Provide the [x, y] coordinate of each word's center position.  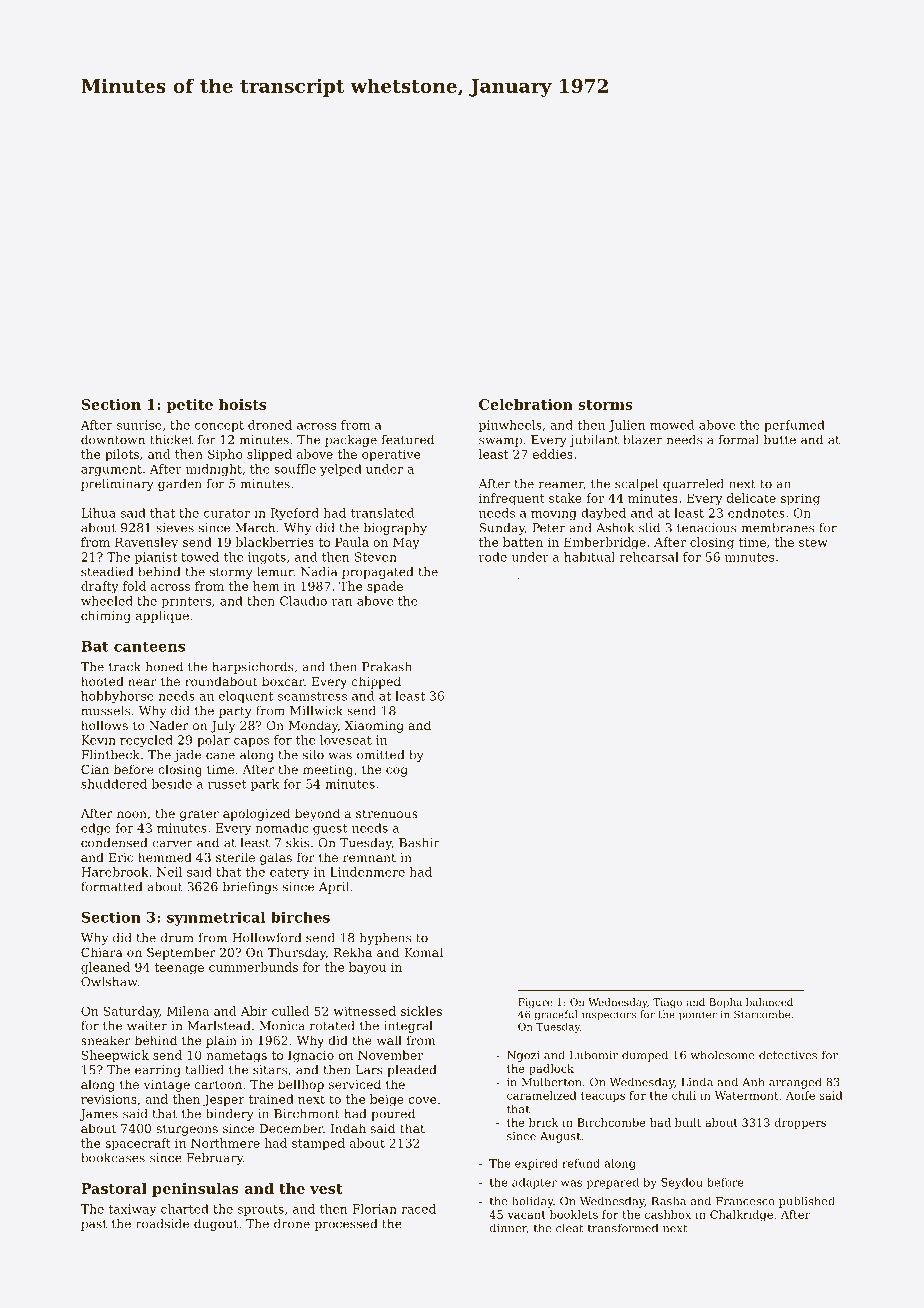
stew [813, 542]
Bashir [419, 843]
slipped [269, 455]
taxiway [132, 1210]
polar [213, 741]
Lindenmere [367, 872]
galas [276, 858]
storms [605, 405]
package [351, 441]
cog [397, 772]
